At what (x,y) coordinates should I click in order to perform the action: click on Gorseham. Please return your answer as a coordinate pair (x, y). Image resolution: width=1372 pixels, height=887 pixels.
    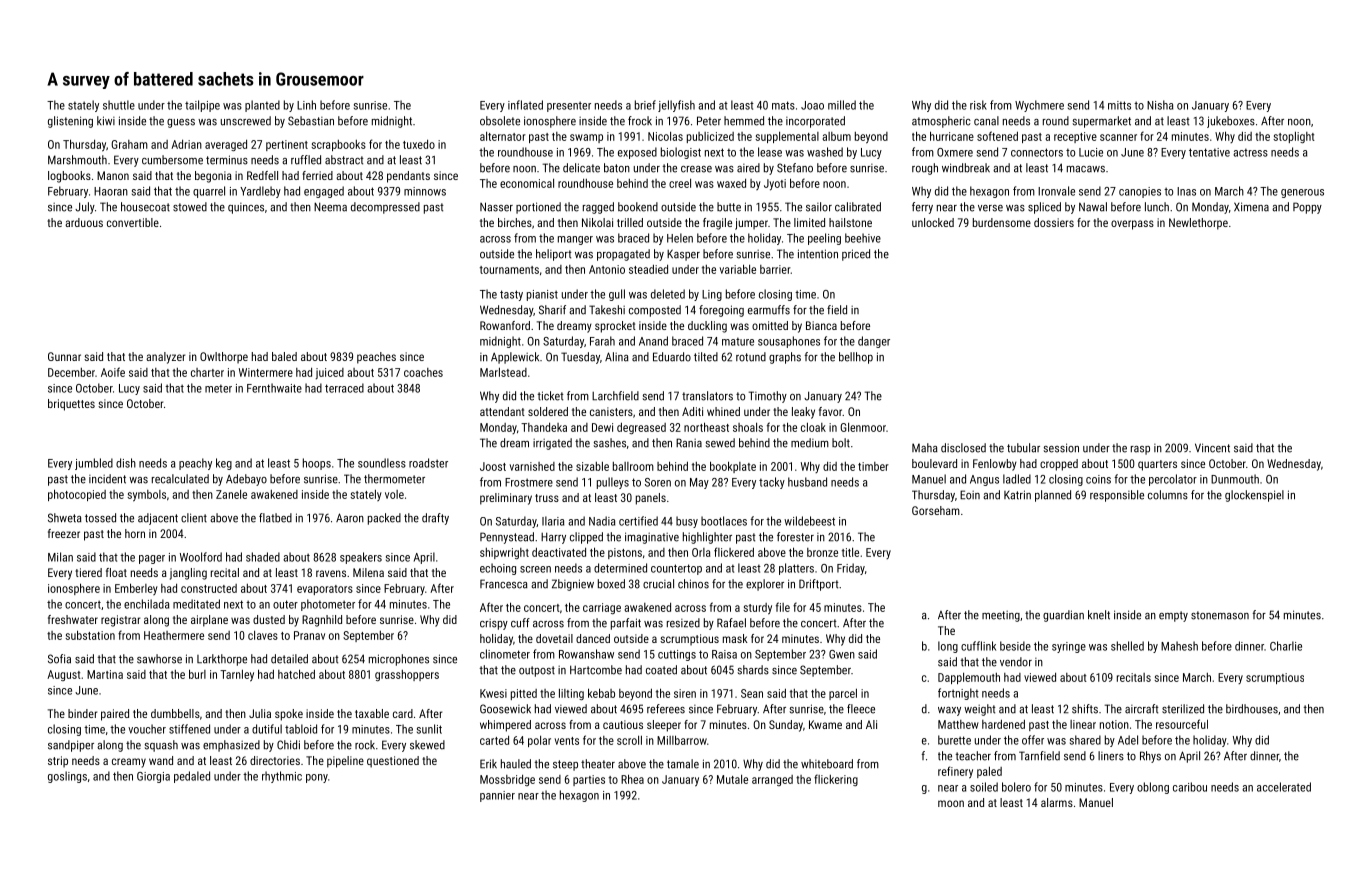
    Looking at the image, I should click on (936, 510).
